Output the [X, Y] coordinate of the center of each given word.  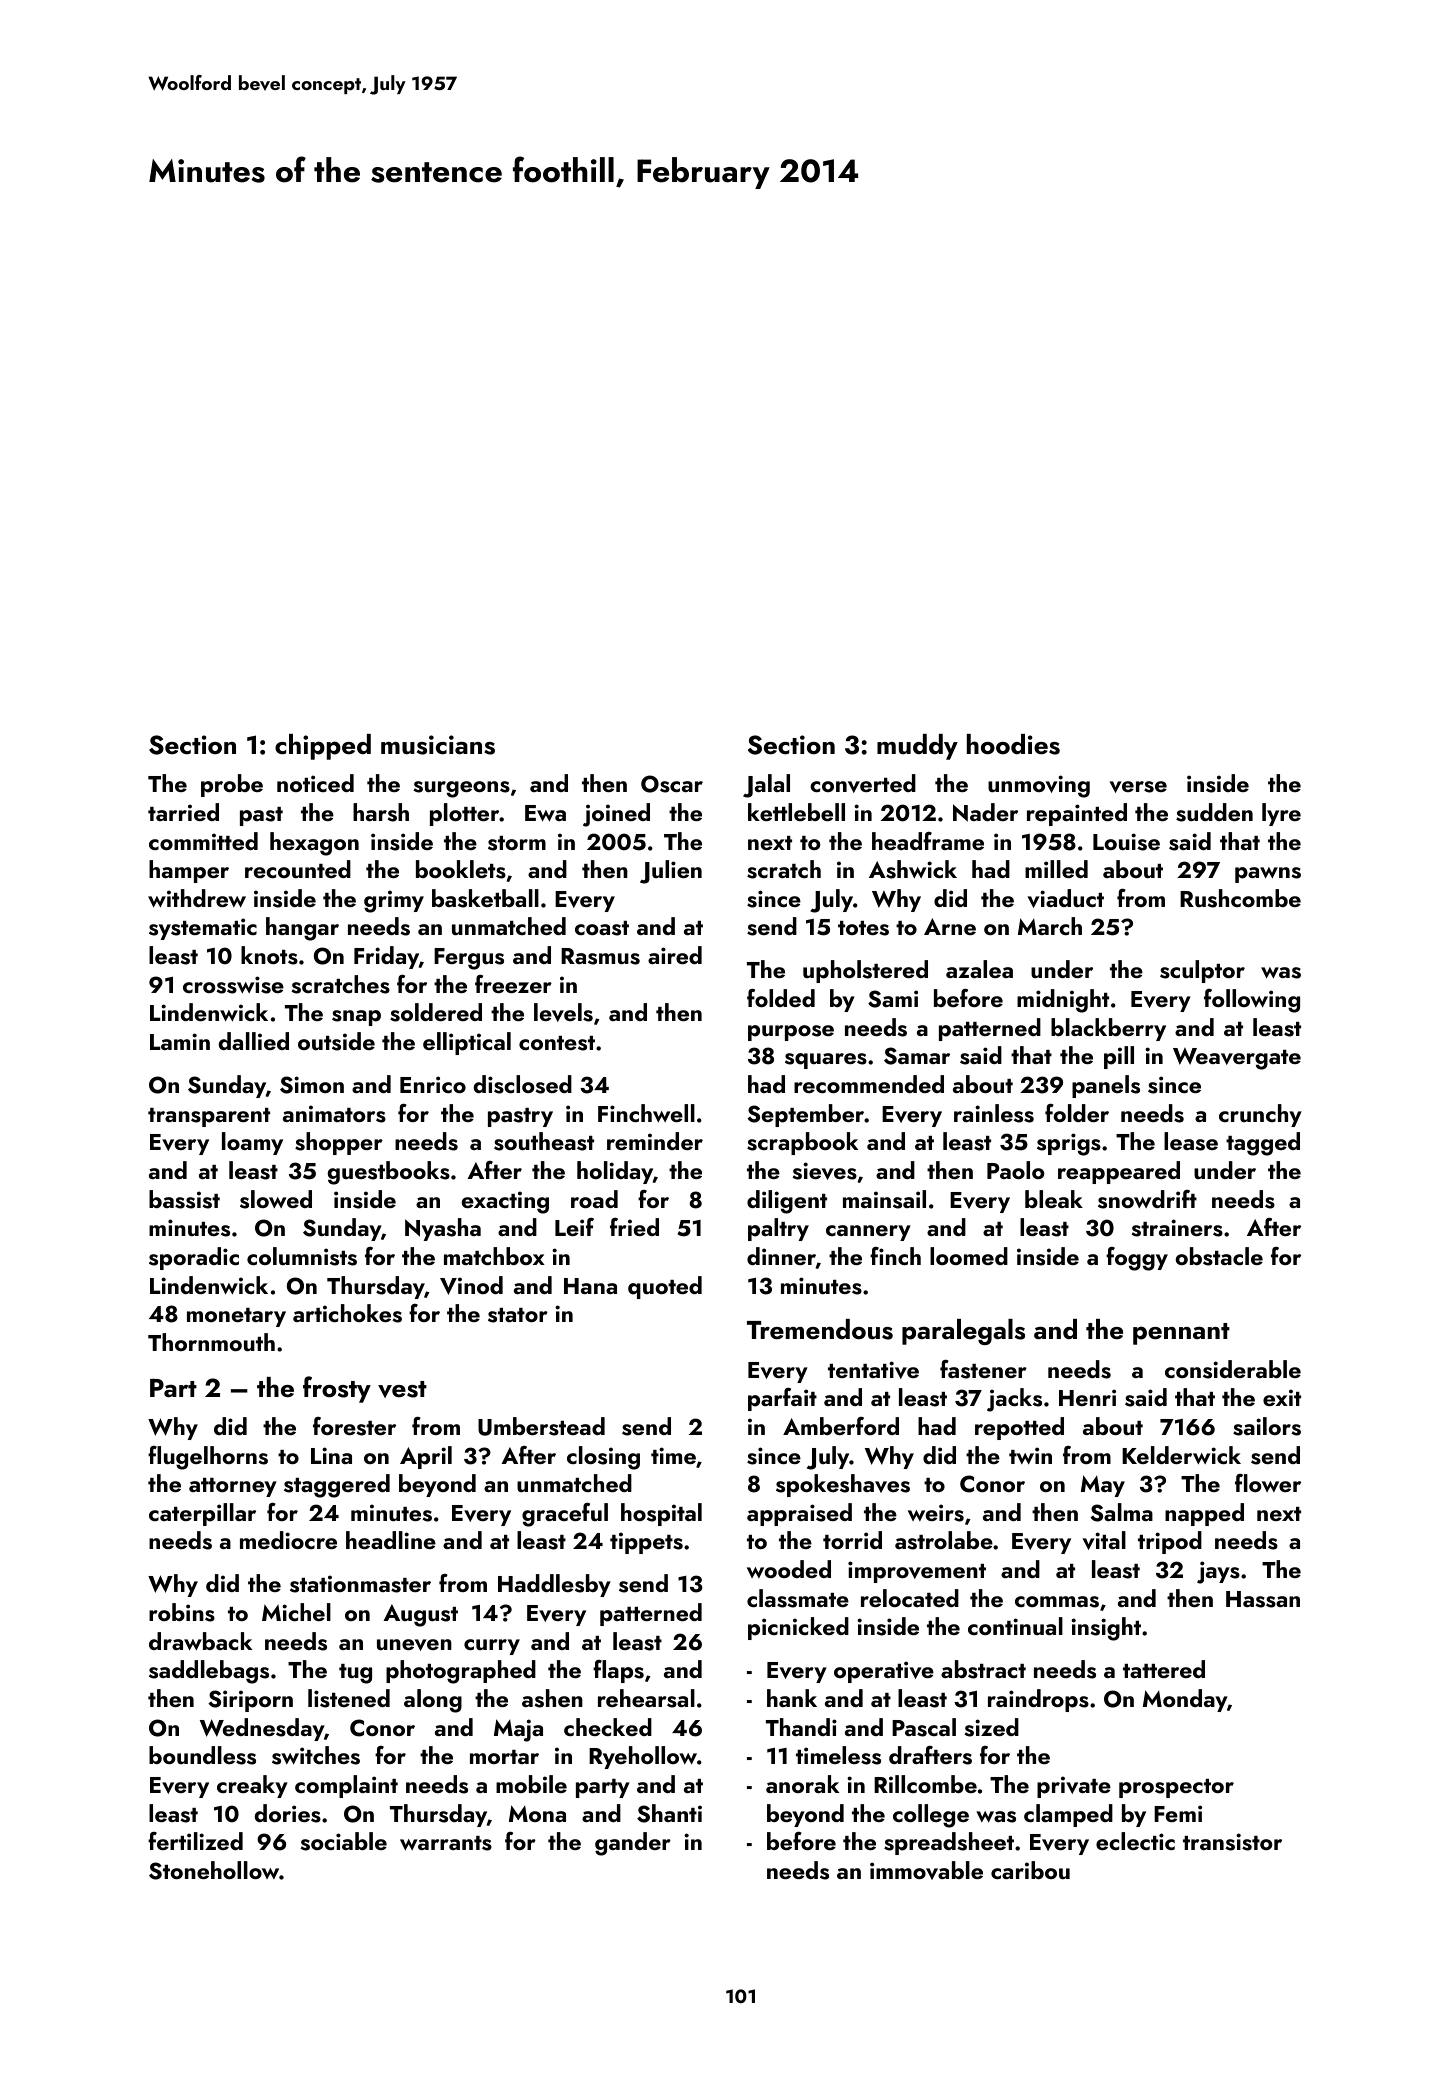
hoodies [1013, 744]
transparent [209, 1117]
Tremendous [820, 1329]
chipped [323, 747]
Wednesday [262, 1729]
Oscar [672, 784]
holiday [615, 1172]
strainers [1177, 1228]
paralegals [963, 1332]
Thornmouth [211, 1342]
